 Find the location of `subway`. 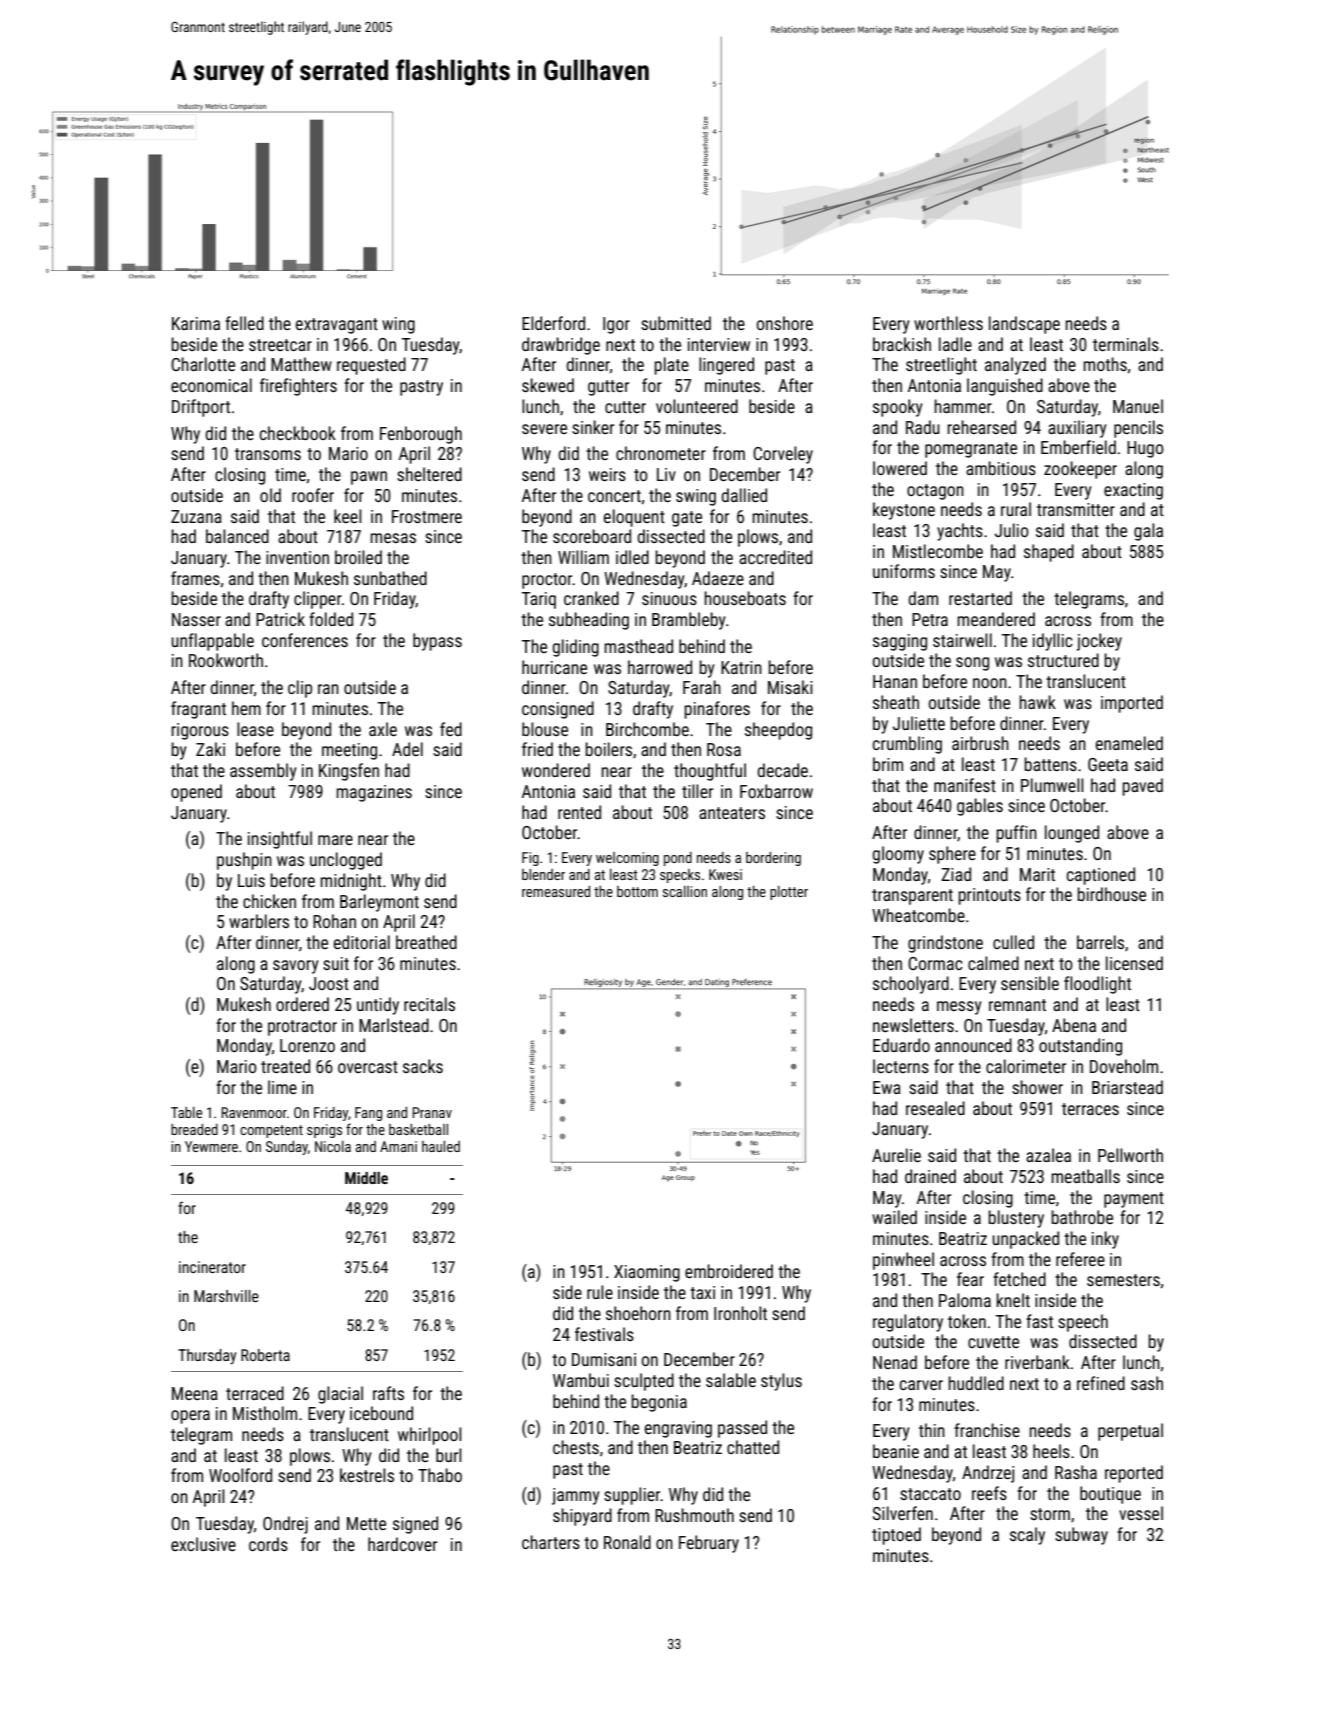

subway is located at coordinates (1081, 1536).
